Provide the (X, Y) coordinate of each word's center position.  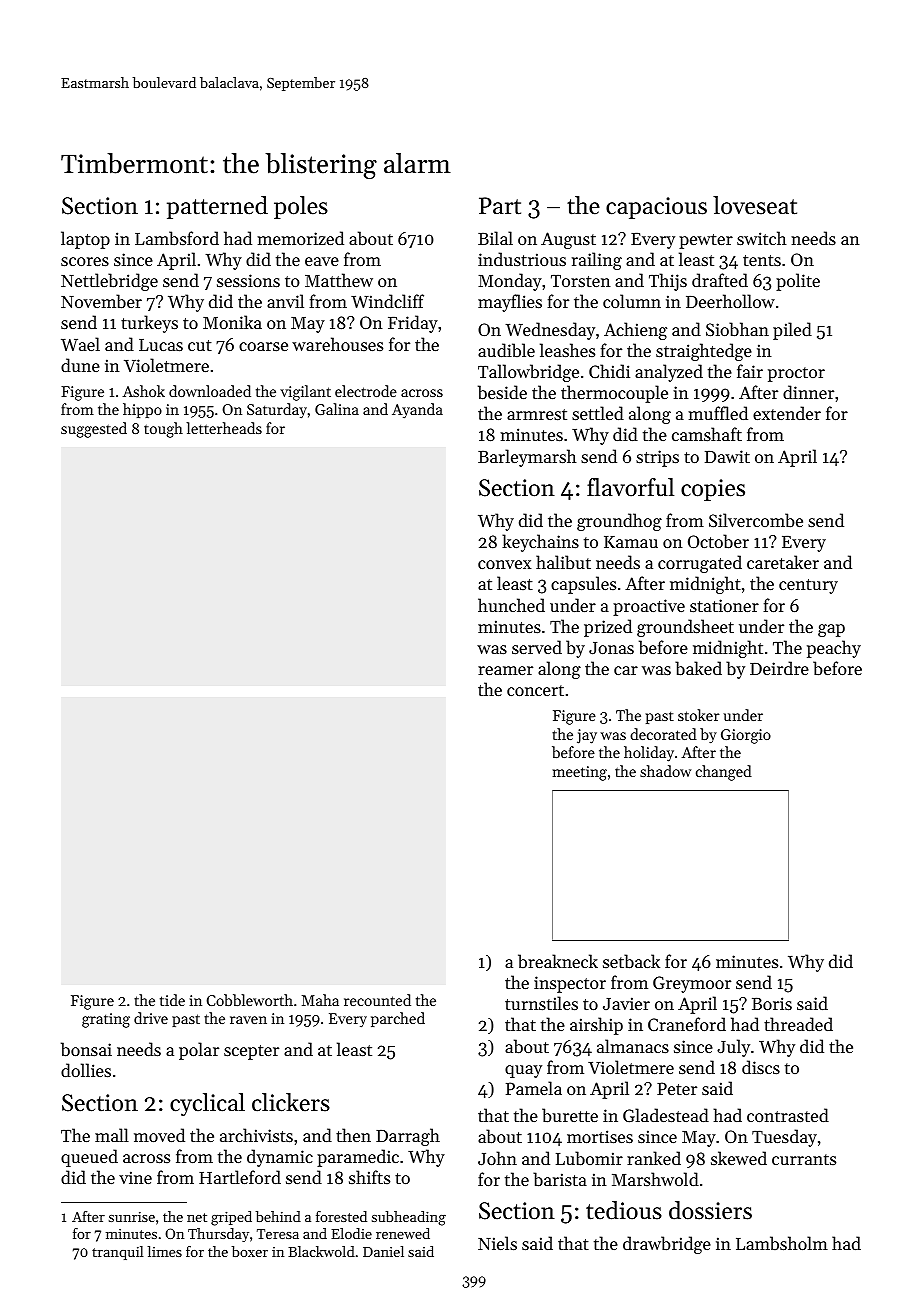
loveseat (755, 205)
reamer (505, 670)
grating (106, 1020)
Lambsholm (782, 1243)
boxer (250, 1251)
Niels (497, 1243)
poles (301, 207)
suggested (94, 430)
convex (504, 564)
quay (523, 1071)
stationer (724, 605)
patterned (217, 207)
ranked (654, 1158)
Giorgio (746, 736)
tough (163, 430)
